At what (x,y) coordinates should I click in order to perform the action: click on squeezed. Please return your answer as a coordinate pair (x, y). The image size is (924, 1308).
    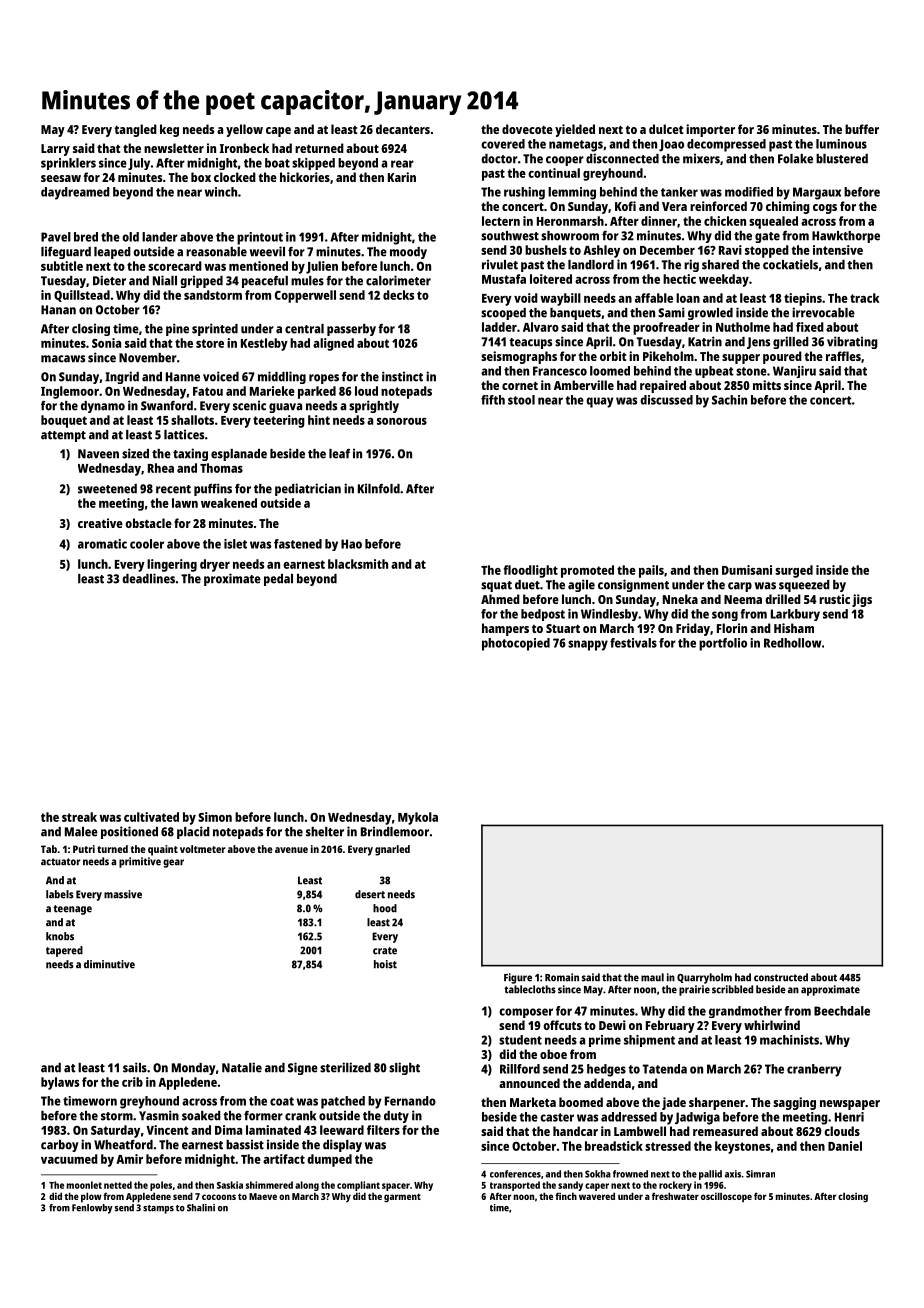
    Looking at the image, I should click on (804, 586).
